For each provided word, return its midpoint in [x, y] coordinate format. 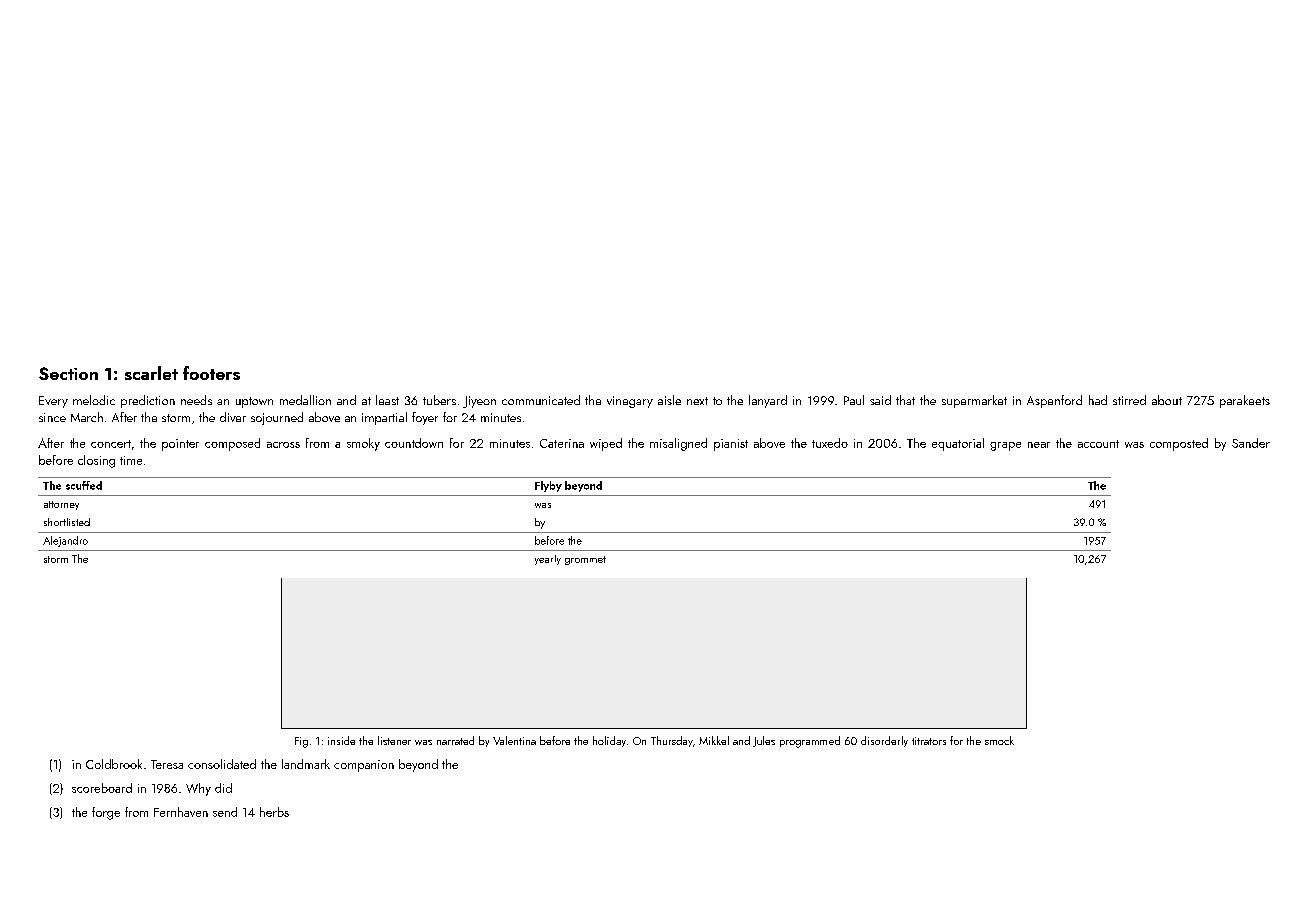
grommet [585, 560]
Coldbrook [114, 764]
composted [1179, 444]
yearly [548, 560]
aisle [669, 400]
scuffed [84, 485]
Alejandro [65, 541]
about [1167, 400]
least [387, 400]
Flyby [548, 486]
